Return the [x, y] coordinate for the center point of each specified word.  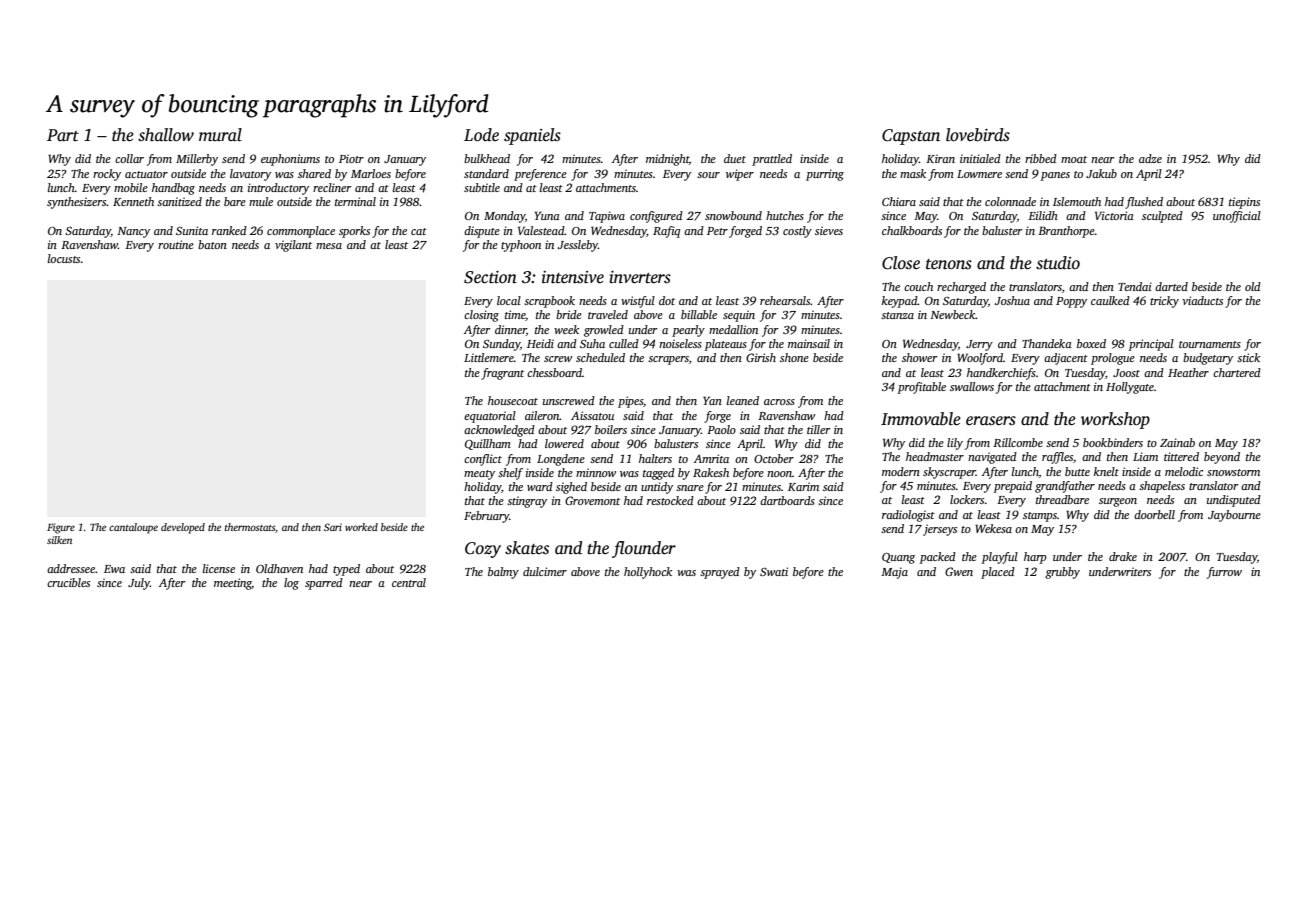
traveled [608, 314]
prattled [772, 160]
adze [1150, 158]
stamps [1040, 517]
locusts [64, 258]
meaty [479, 475]
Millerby [197, 160]
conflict [483, 460]
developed [183, 528]
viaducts [1202, 300]
